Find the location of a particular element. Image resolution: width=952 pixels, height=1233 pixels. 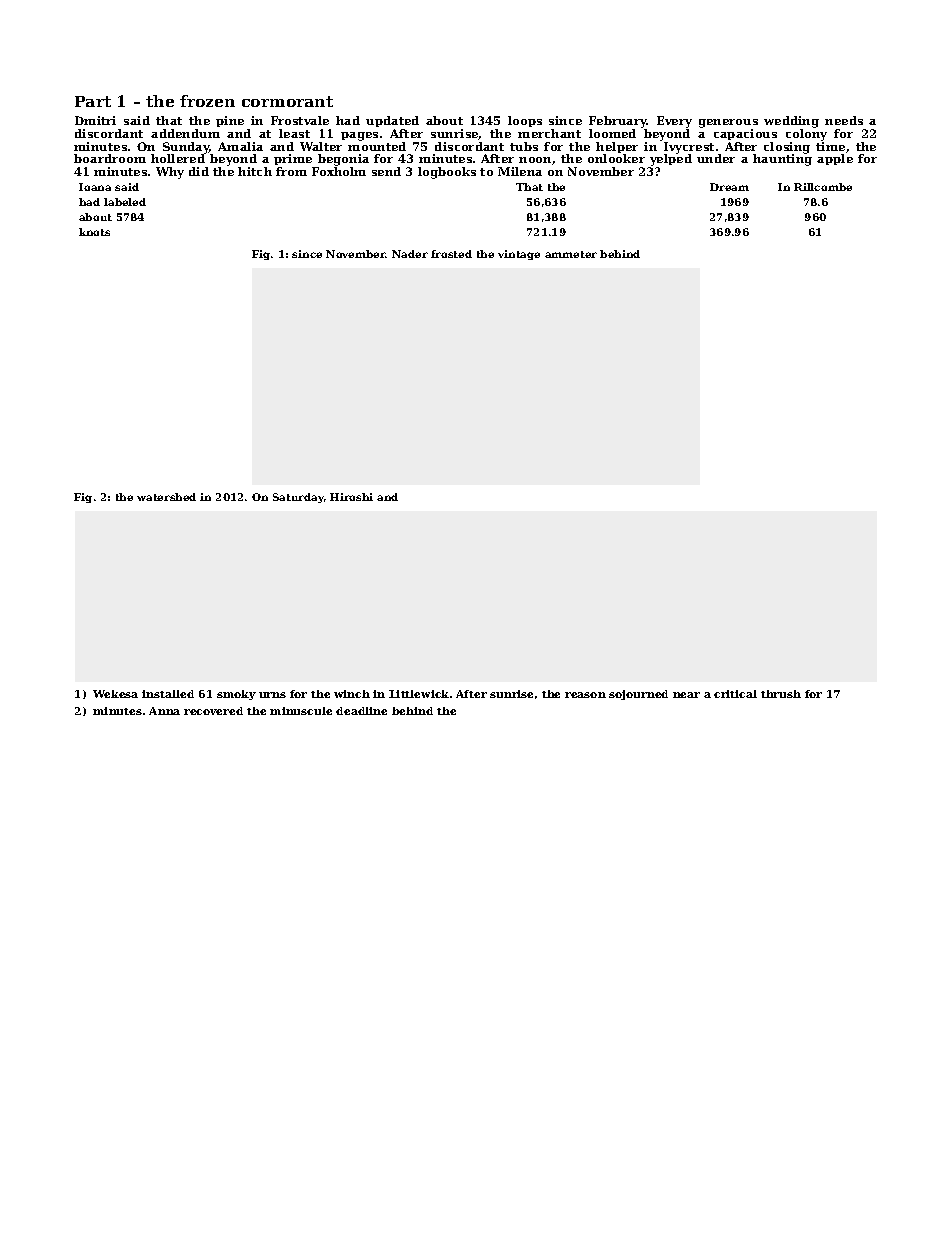

wedding is located at coordinates (791, 122).
